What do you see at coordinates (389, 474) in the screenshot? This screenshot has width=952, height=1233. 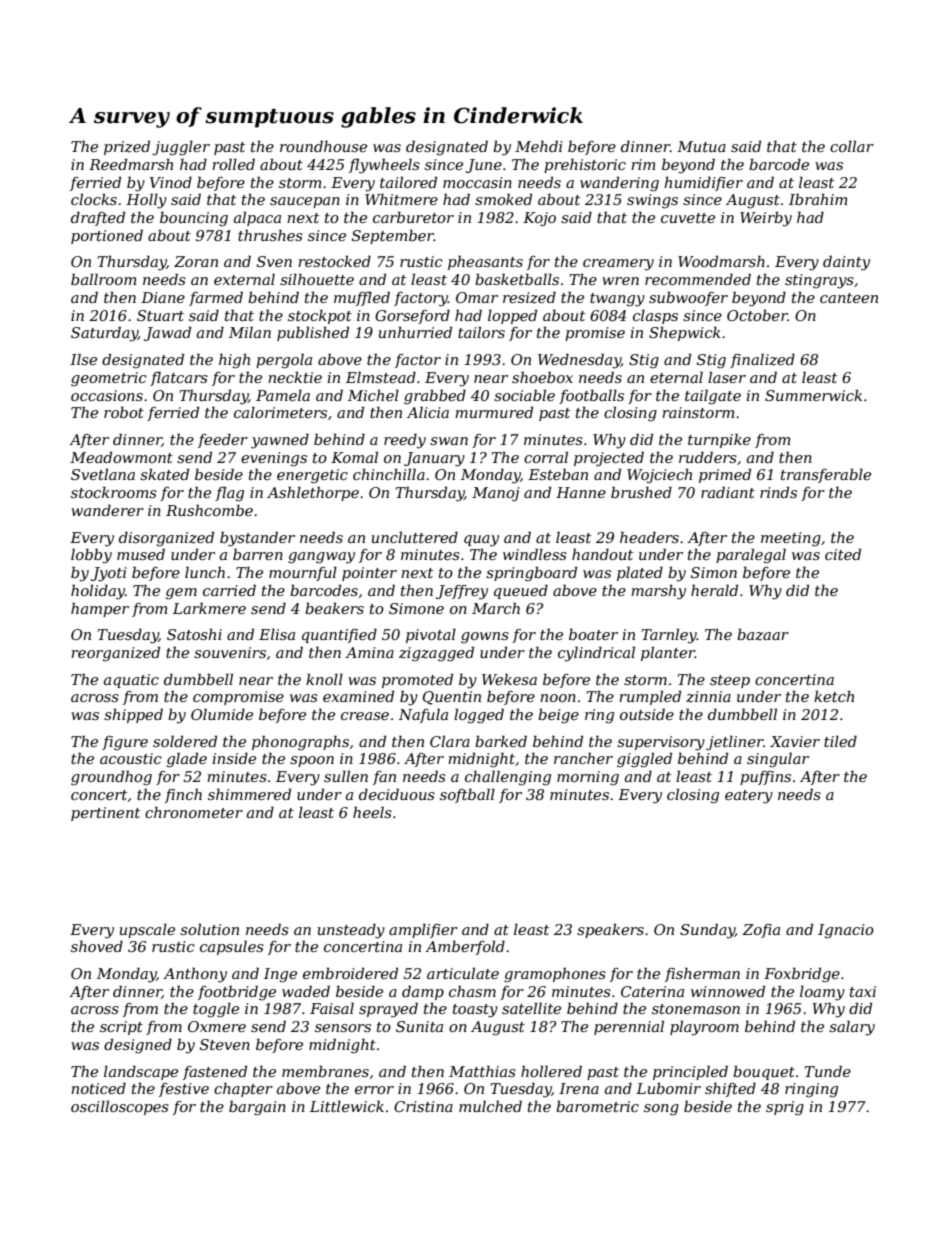 I see `chinchilla` at bounding box center [389, 474].
